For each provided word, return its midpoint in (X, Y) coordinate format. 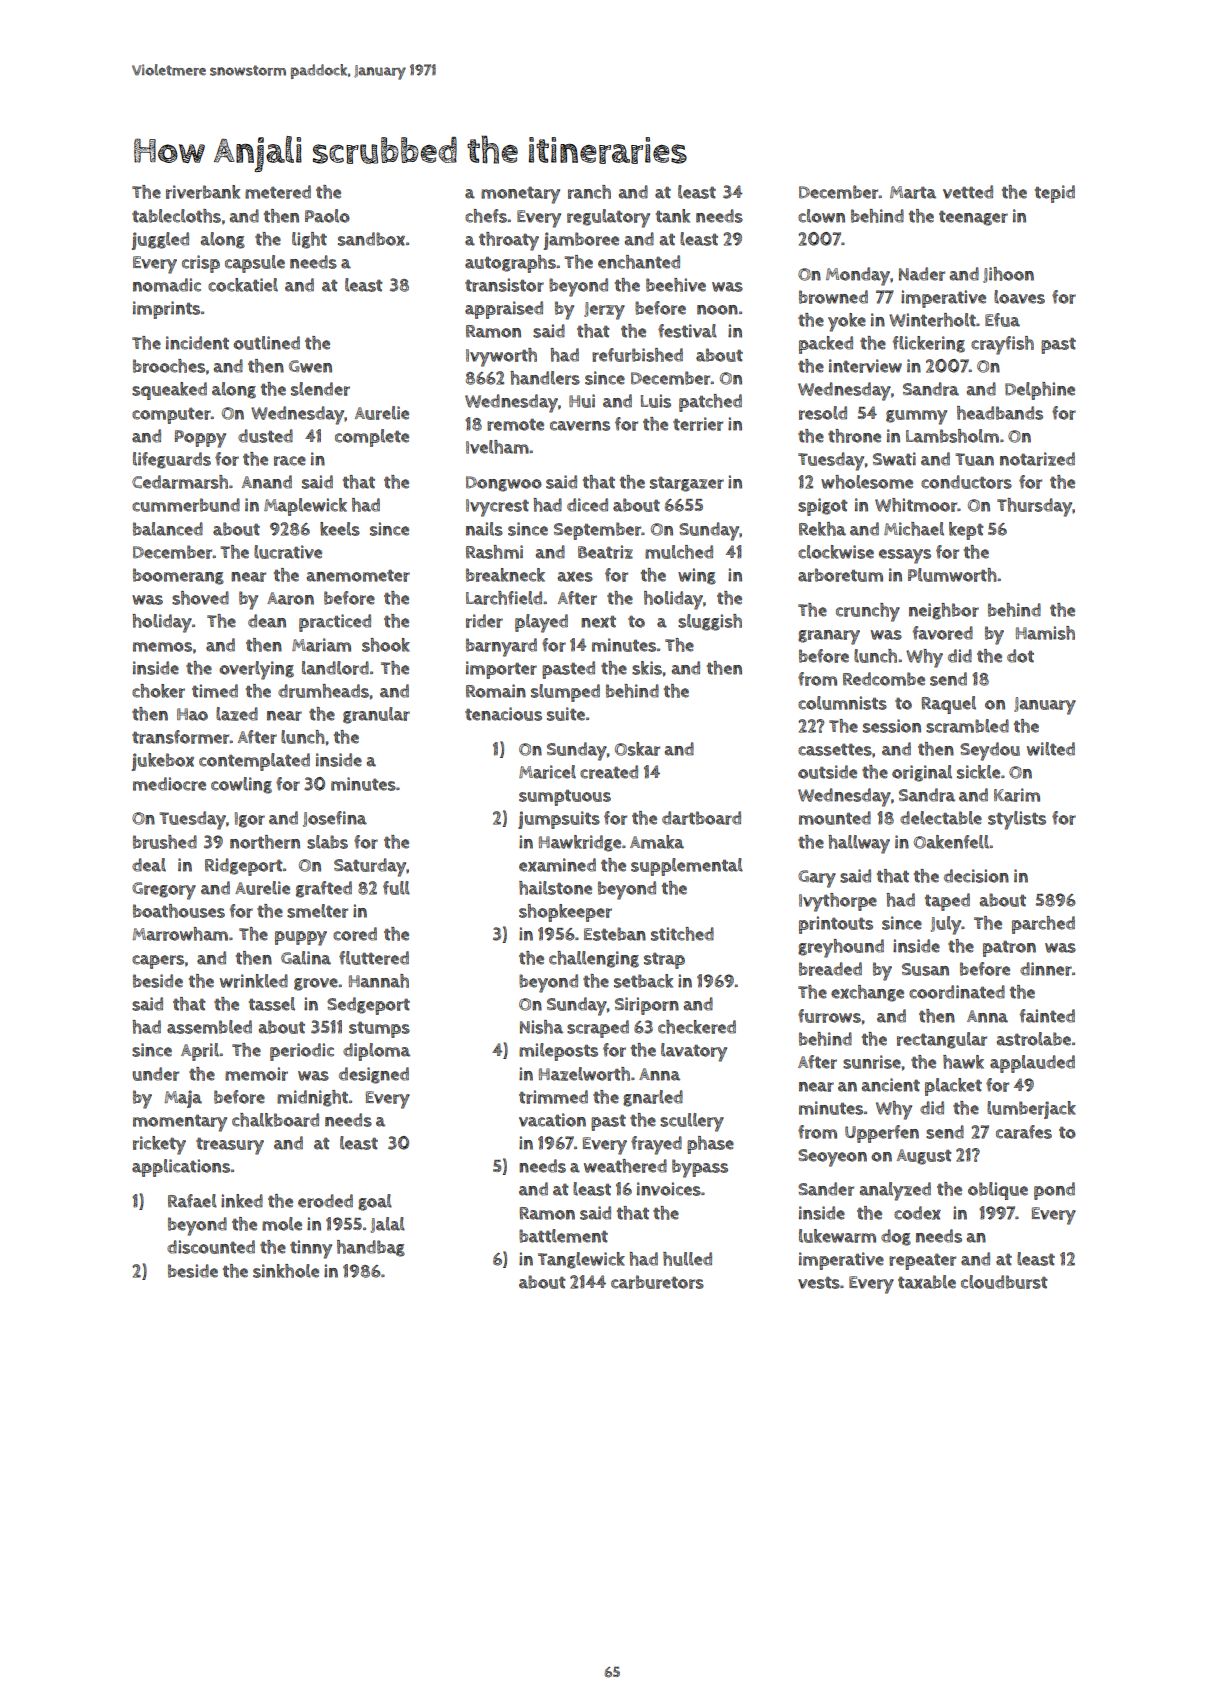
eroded (325, 1201)
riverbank (203, 192)
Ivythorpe (838, 902)
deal (149, 865)
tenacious (503, 714)
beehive (676, 285)
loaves (1019, 297)
